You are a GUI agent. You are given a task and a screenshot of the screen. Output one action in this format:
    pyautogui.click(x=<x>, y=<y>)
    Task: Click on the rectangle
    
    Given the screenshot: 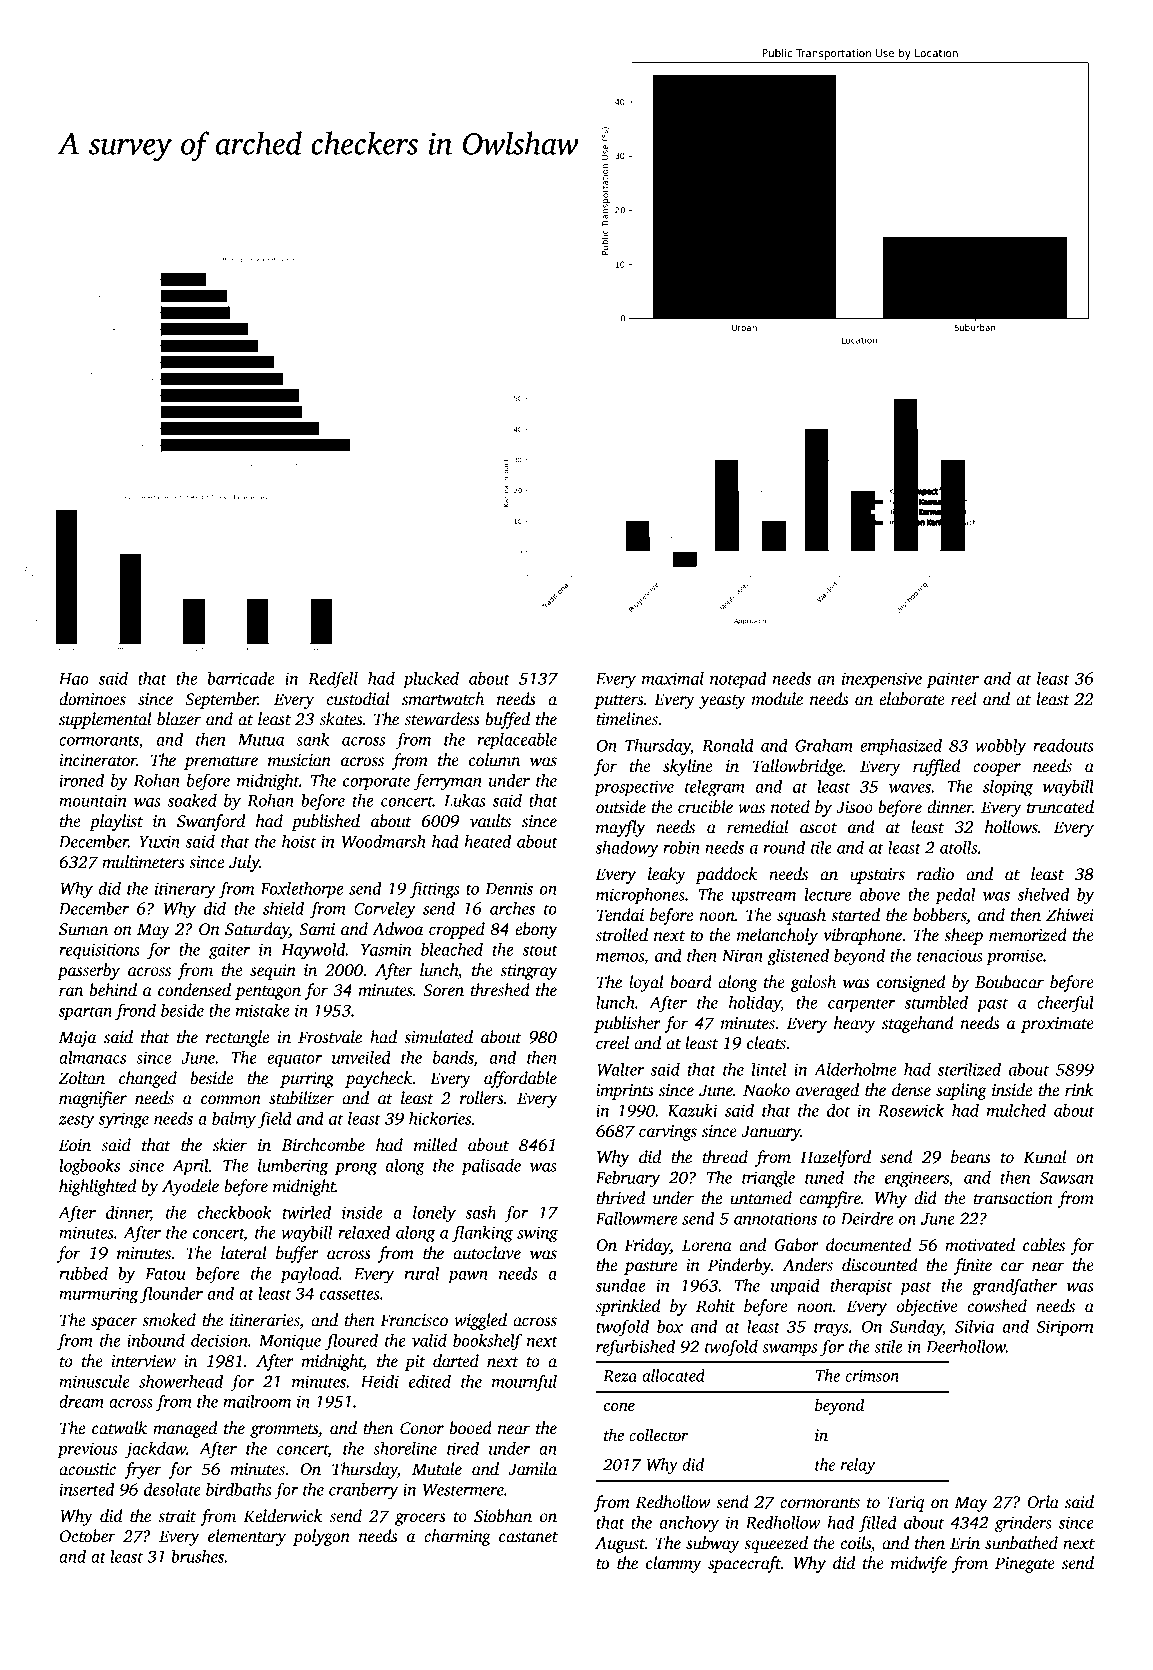 What is the action you would take?
    pyautogui.click(x=237, y=1038)
